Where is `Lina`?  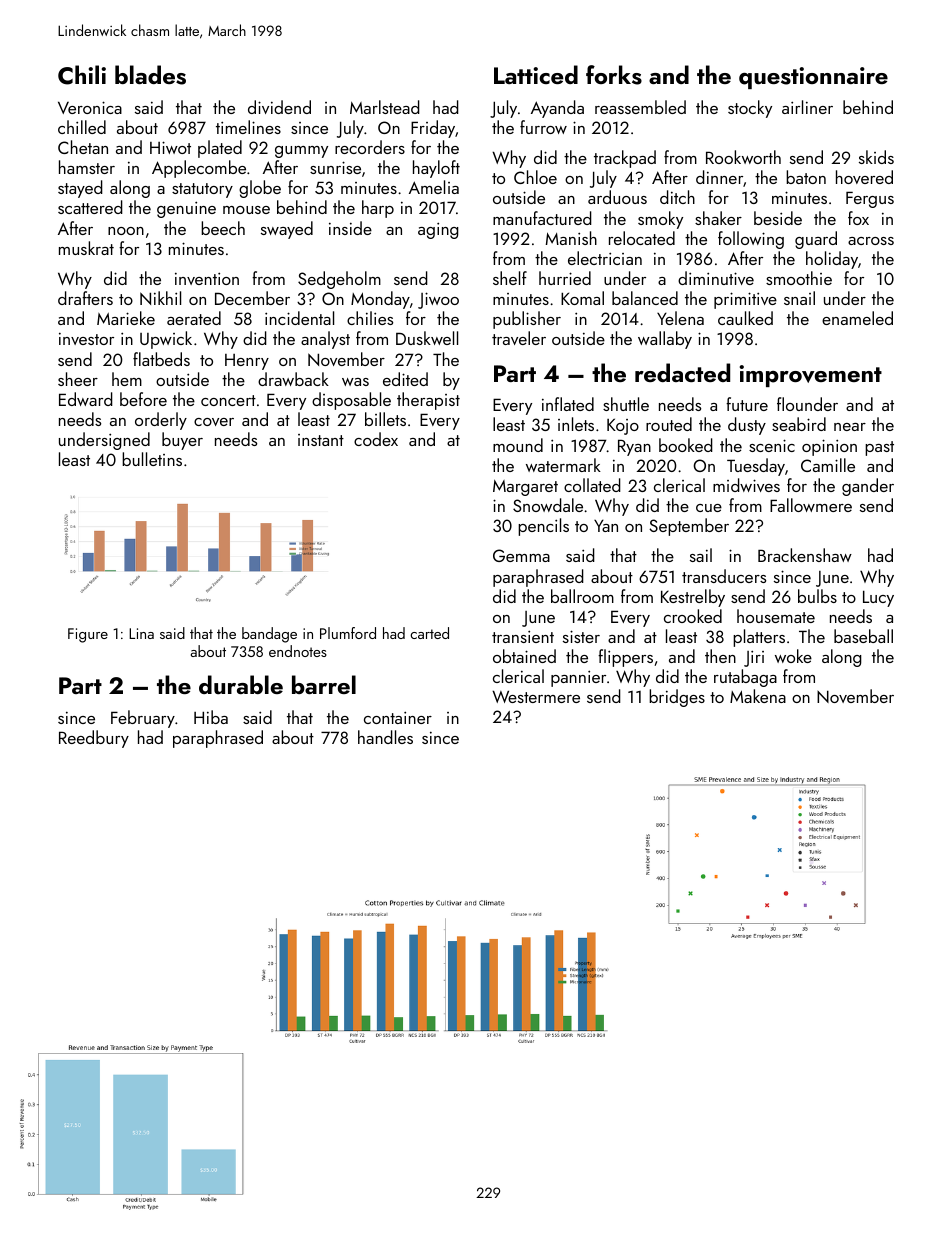
Lina is located at coordinates (141, 633).
